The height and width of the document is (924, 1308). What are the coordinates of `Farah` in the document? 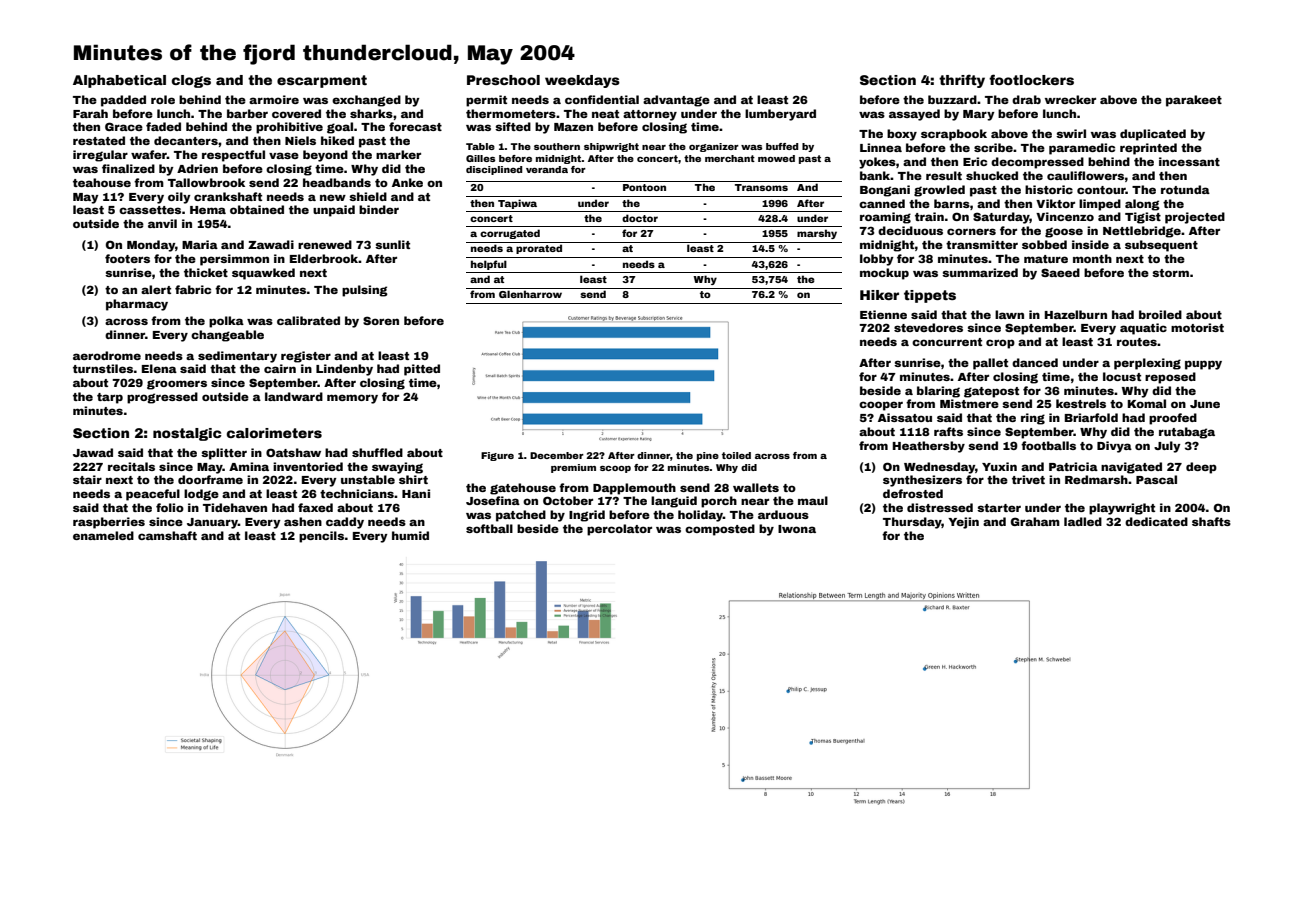 It's located at (90, 113).
